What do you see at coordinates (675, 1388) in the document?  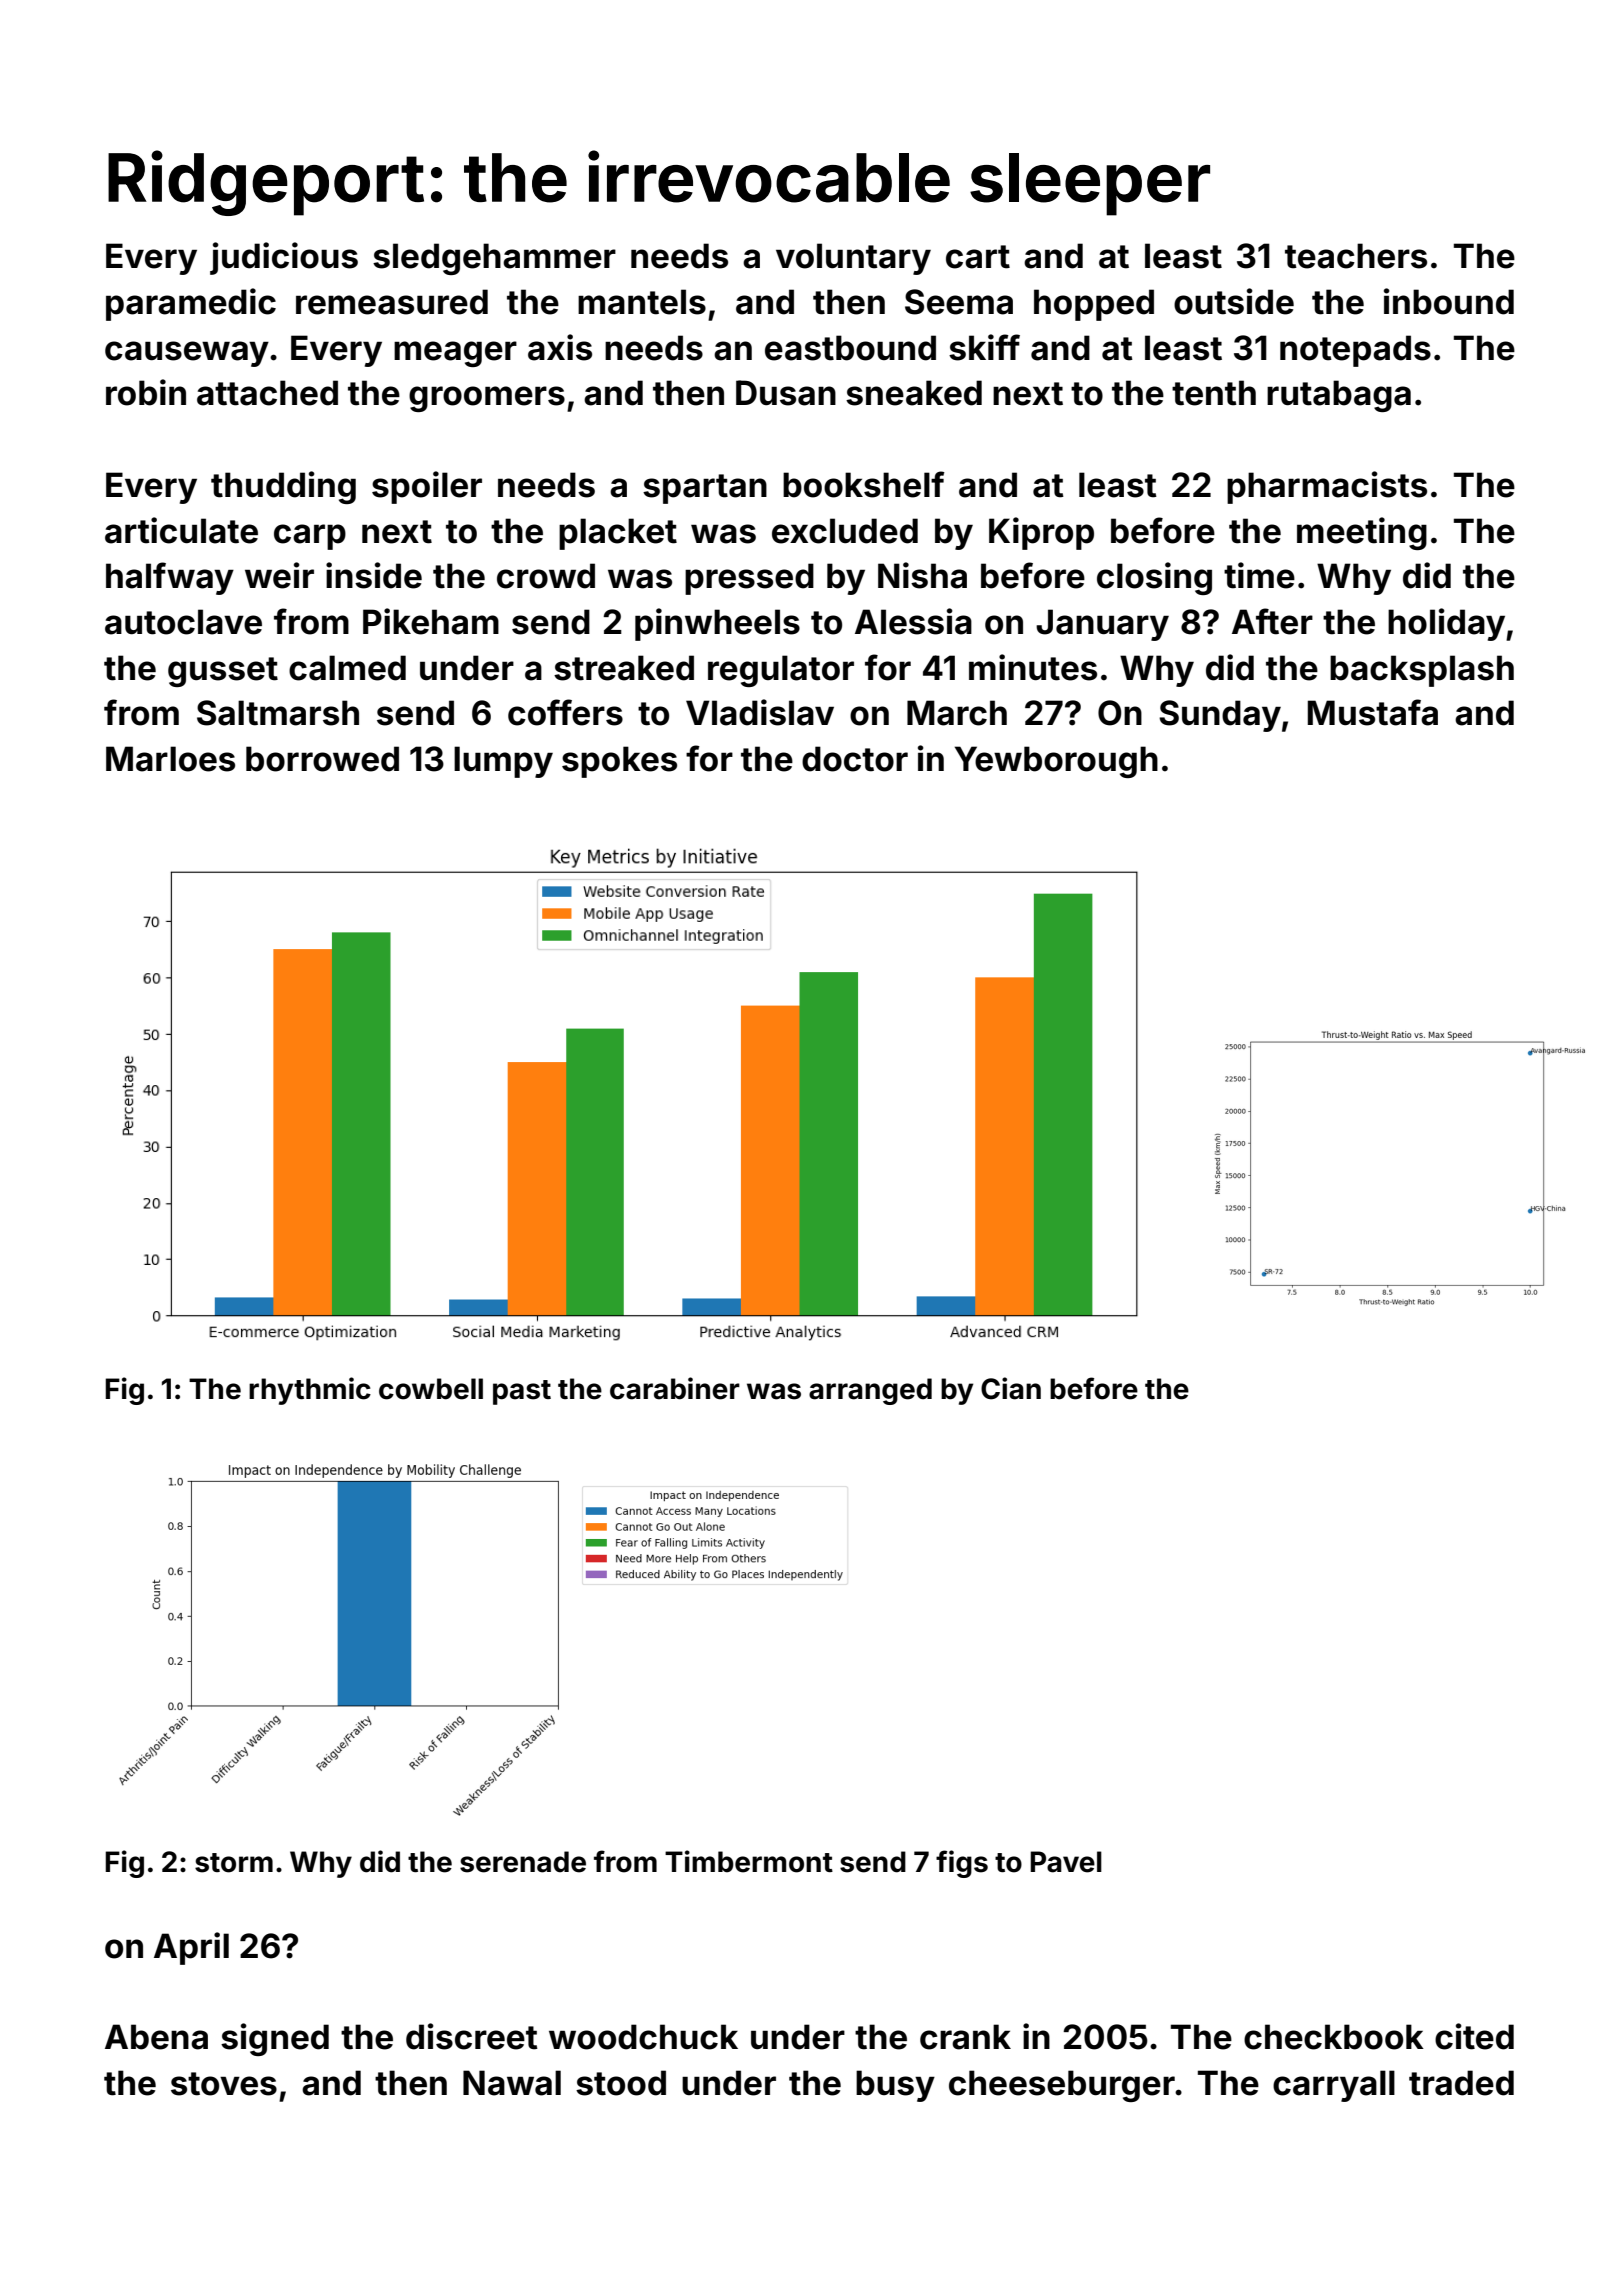 I see `carabiner` at bounding box center [675, 1388].
